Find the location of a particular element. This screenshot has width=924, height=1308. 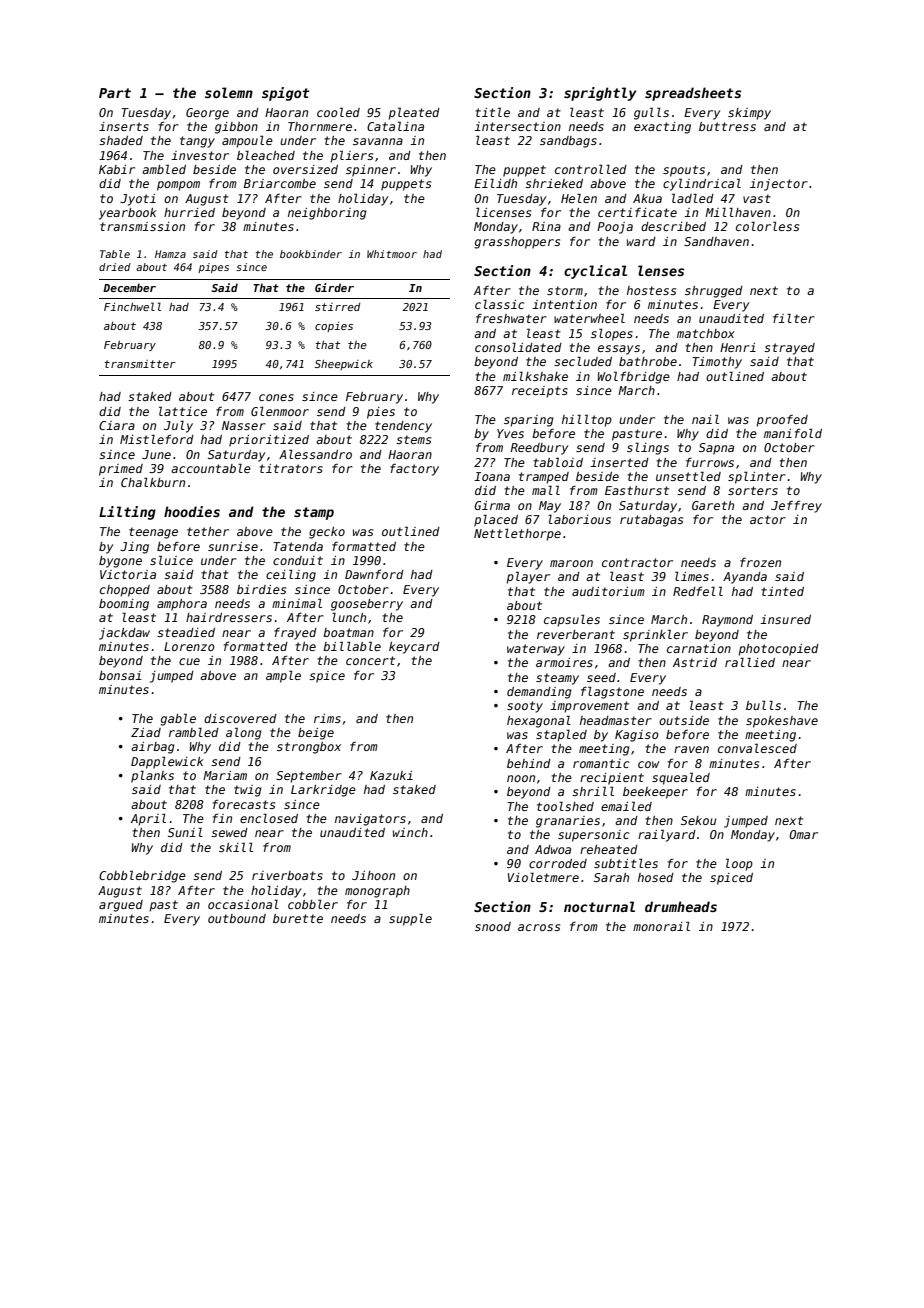

stems is located at coordinates (413, 439).
